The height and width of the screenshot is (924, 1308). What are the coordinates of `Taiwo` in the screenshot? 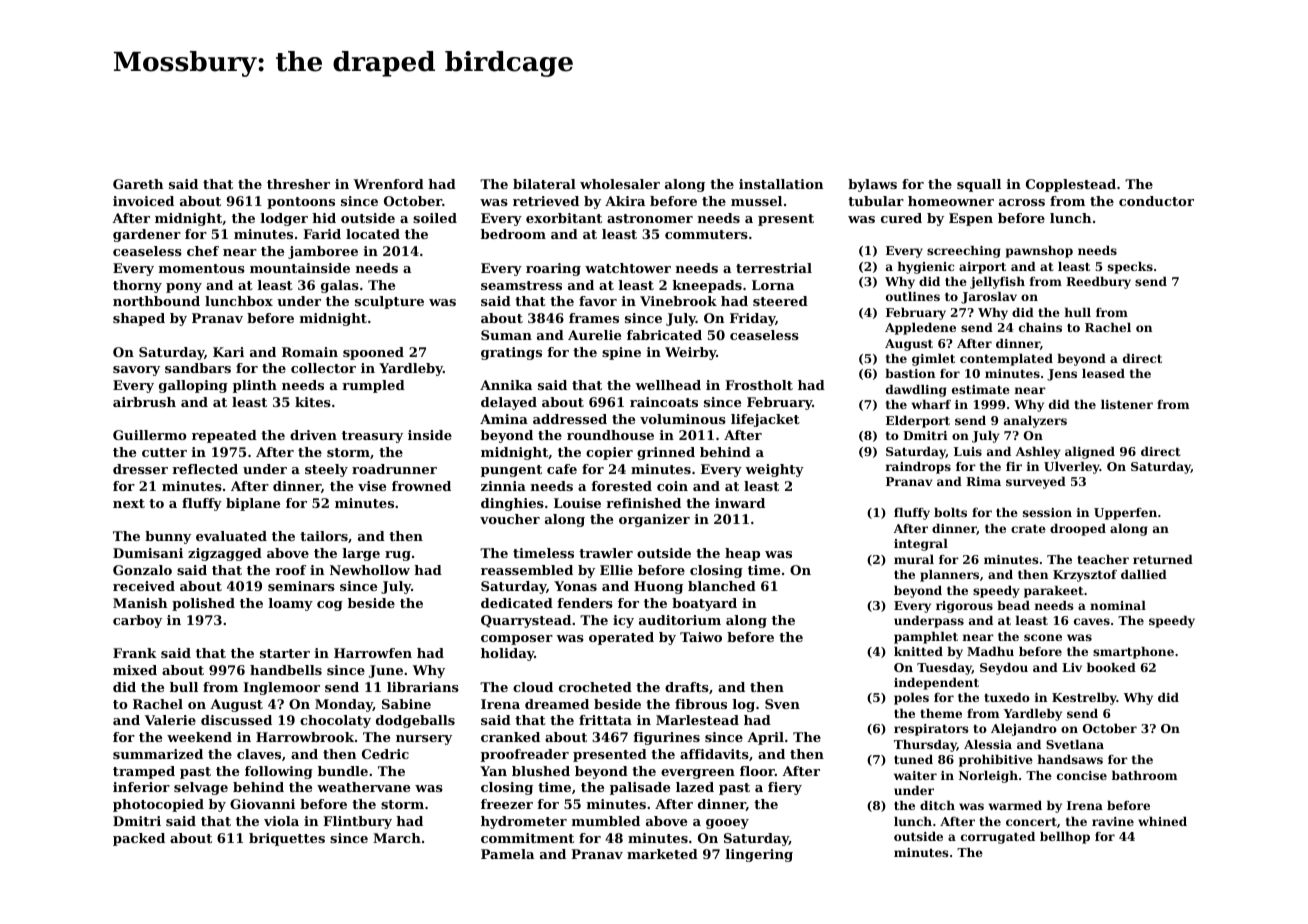 It's located at (701, 637).
